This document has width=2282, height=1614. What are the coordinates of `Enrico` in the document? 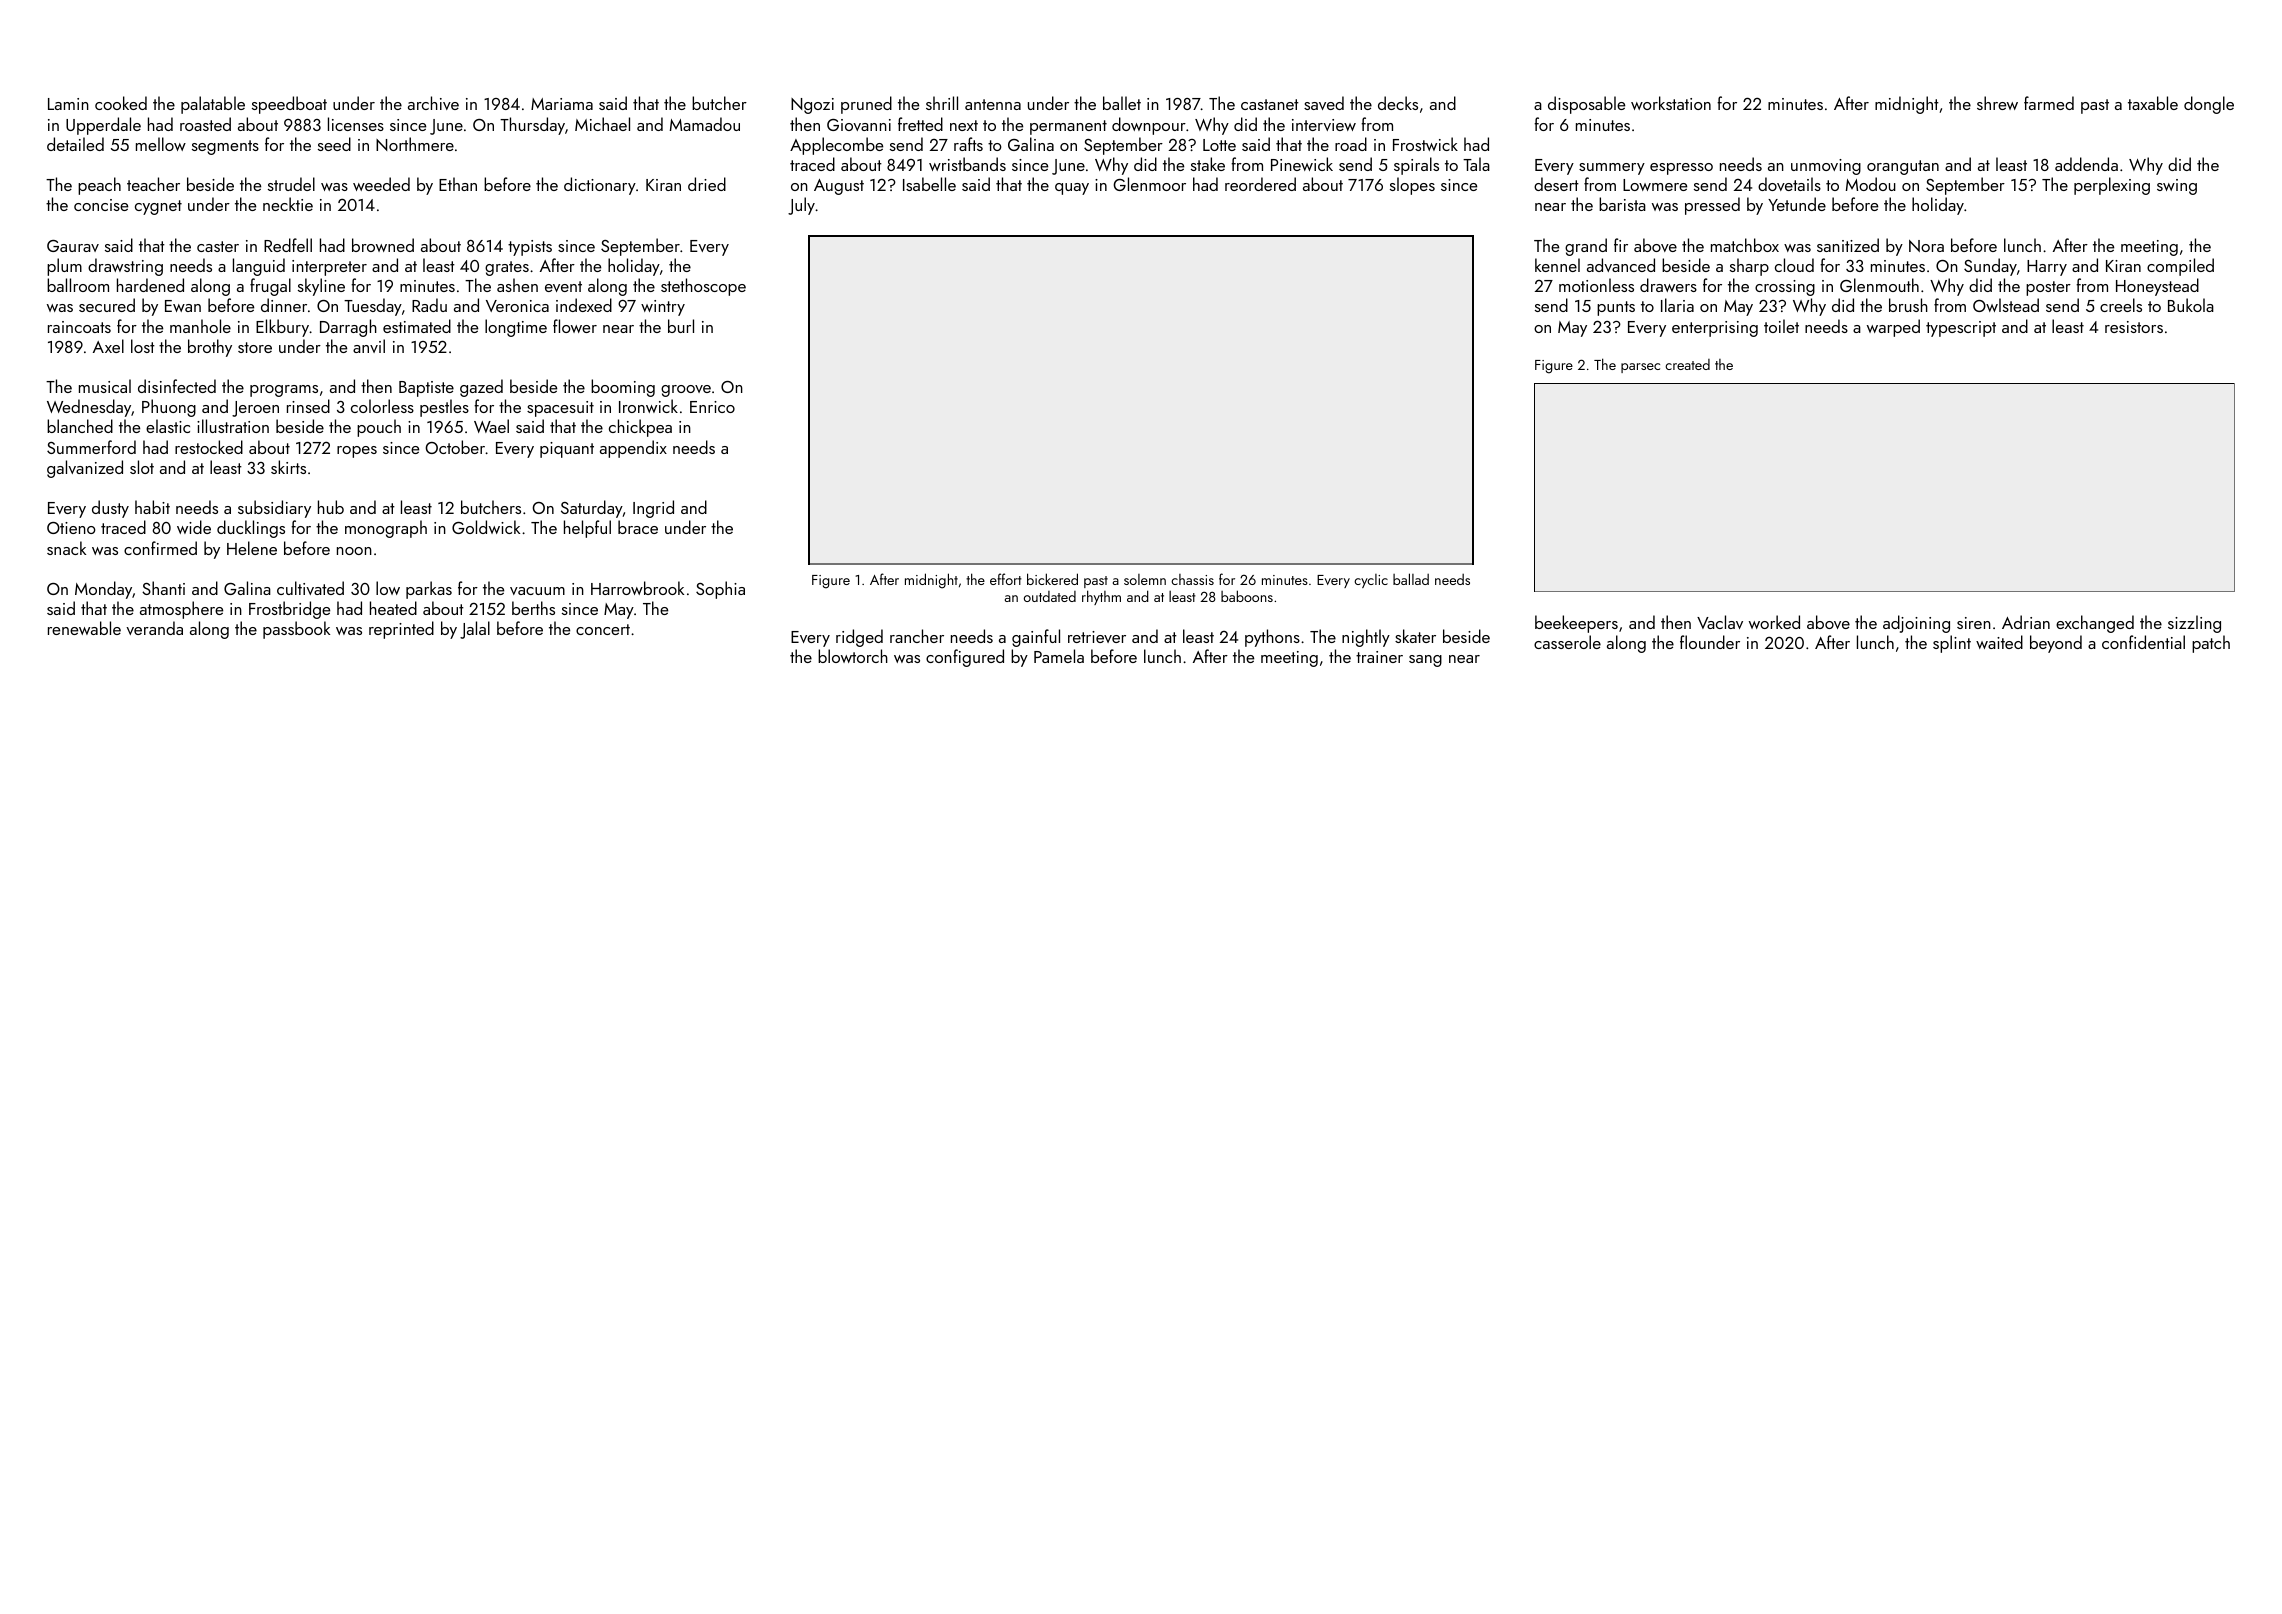 It's located at (712, 407).
